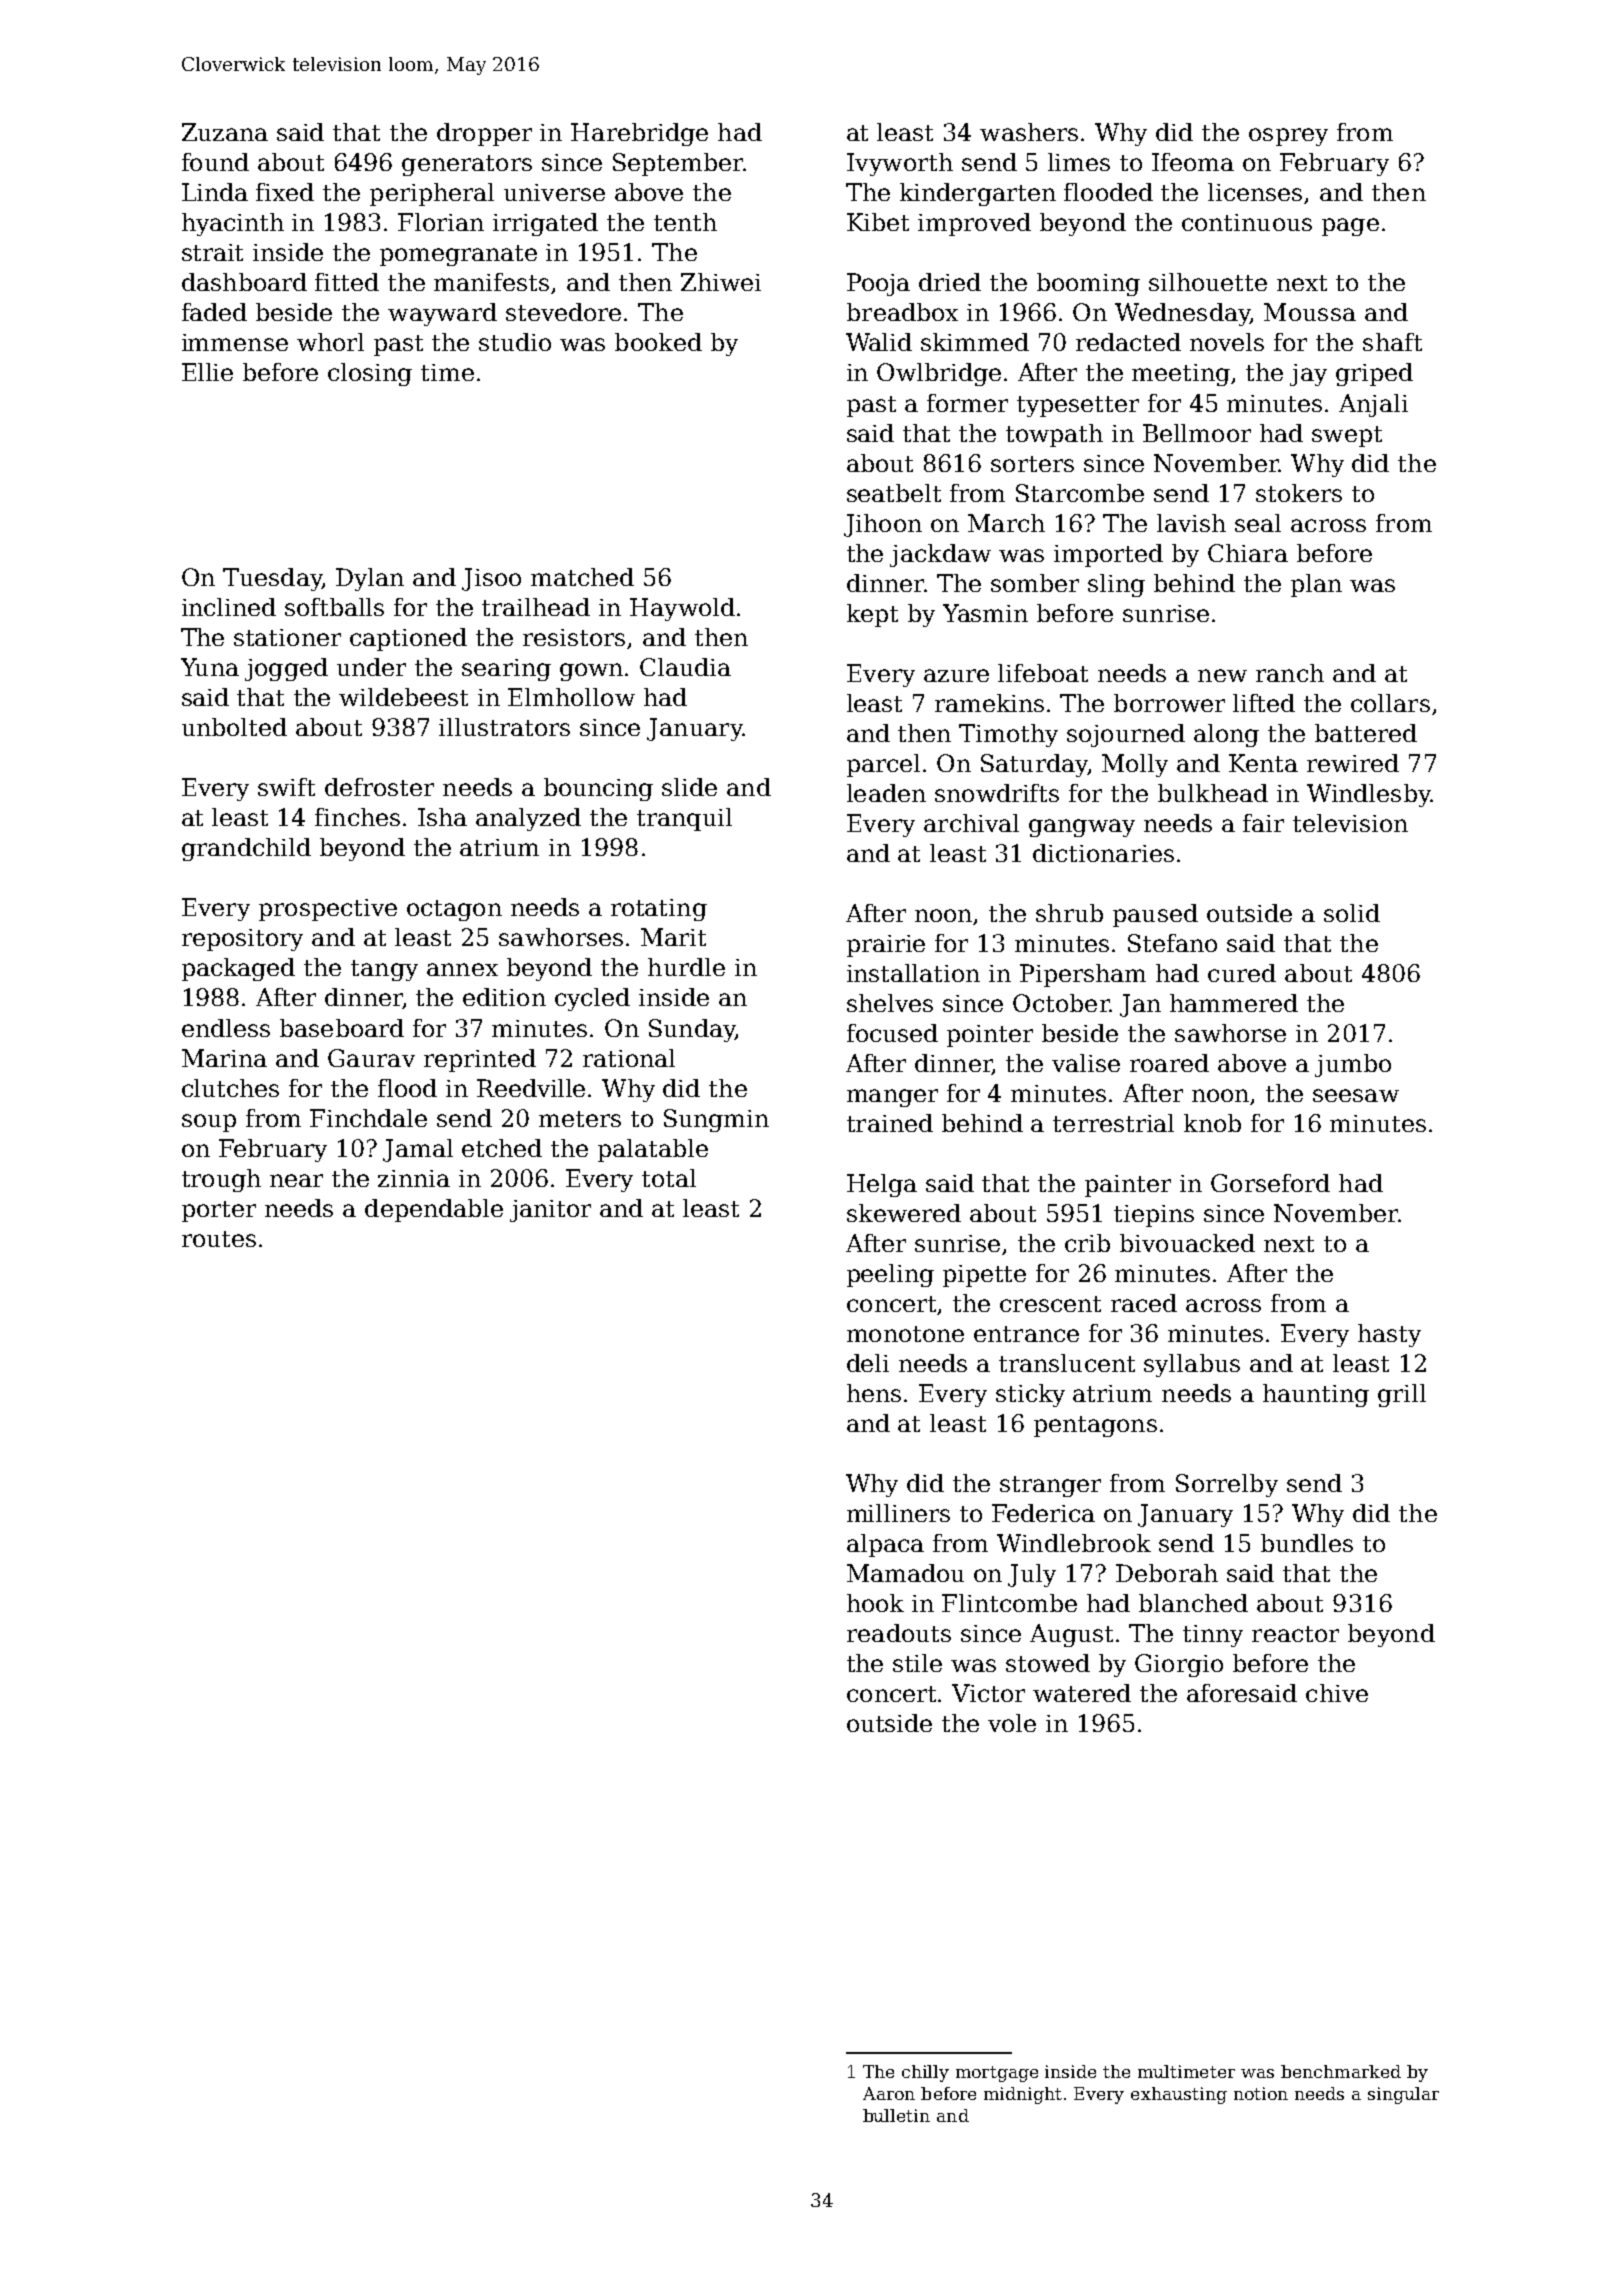 This screenshot has width=1620, height=2292. I want to click on kept, so click(872, 615).
